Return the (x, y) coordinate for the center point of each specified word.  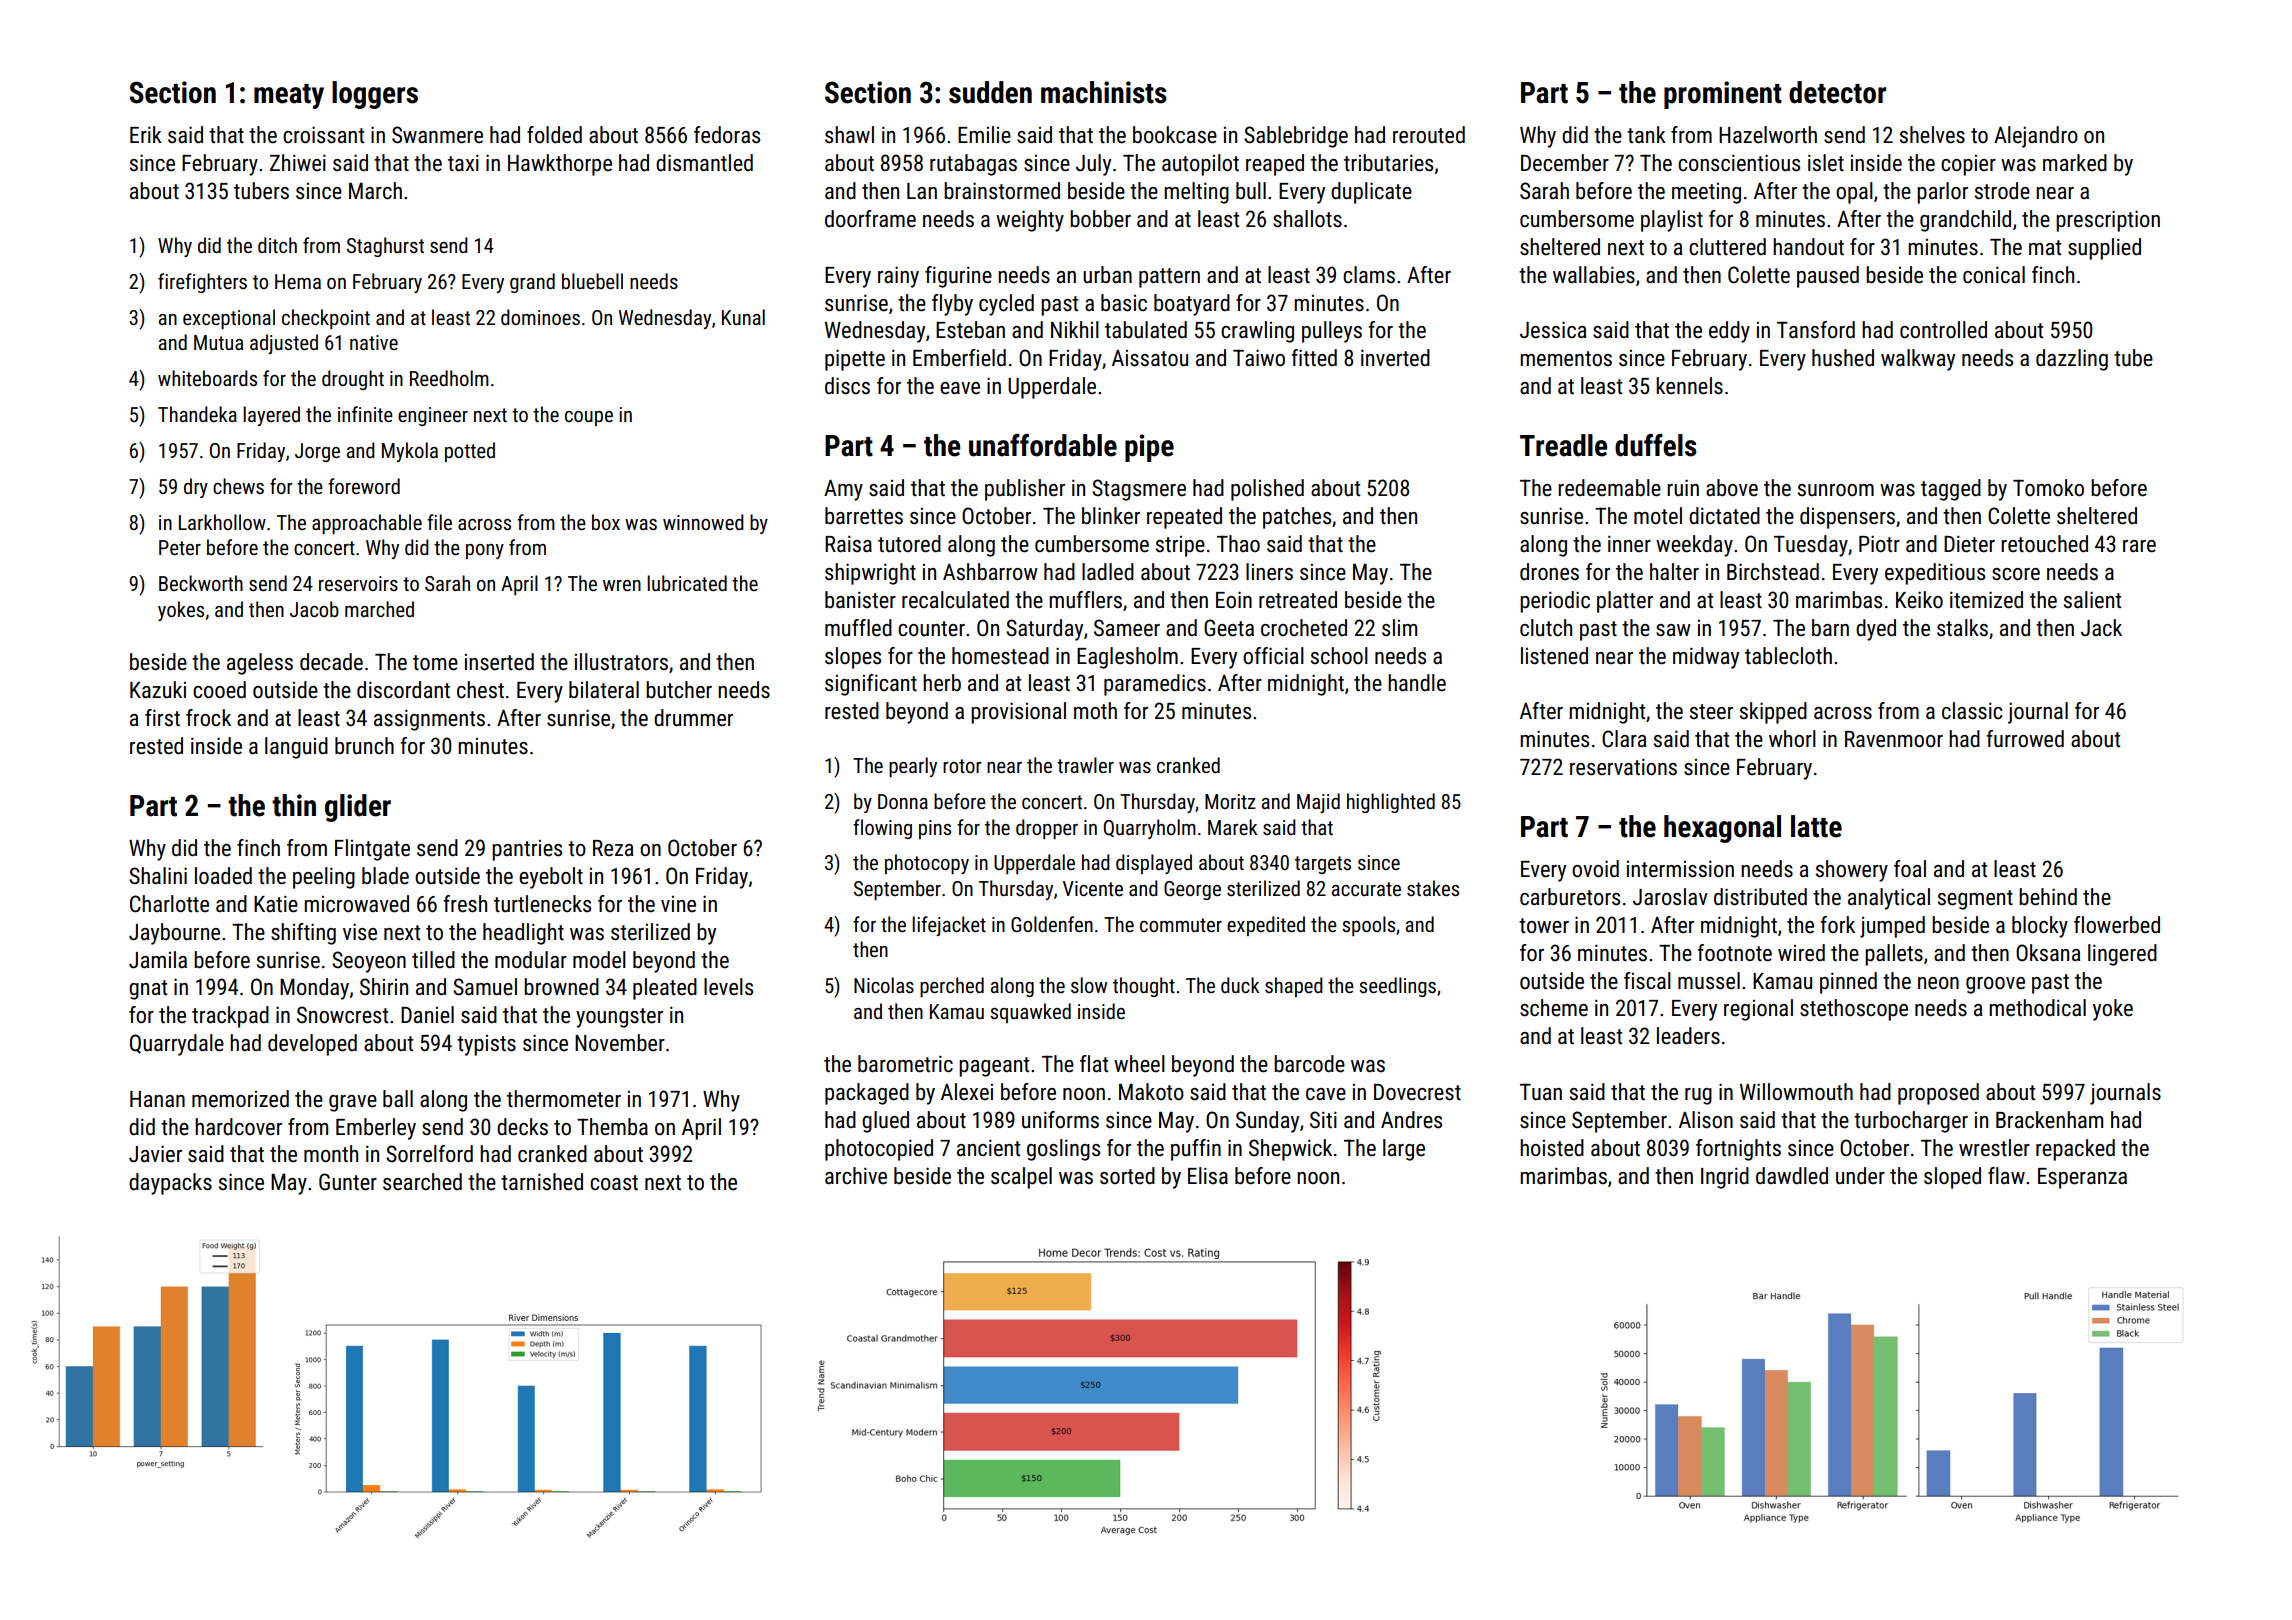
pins (935, 829)
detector (1837, 92)
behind (2048, 897)
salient (2092, 600)
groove (1995, 985)
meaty (289, 96)
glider (358, 808)
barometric (905, 1064)
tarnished (542, 1182)
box (606, 522)
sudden (990, 92)
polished (1267, 490)
